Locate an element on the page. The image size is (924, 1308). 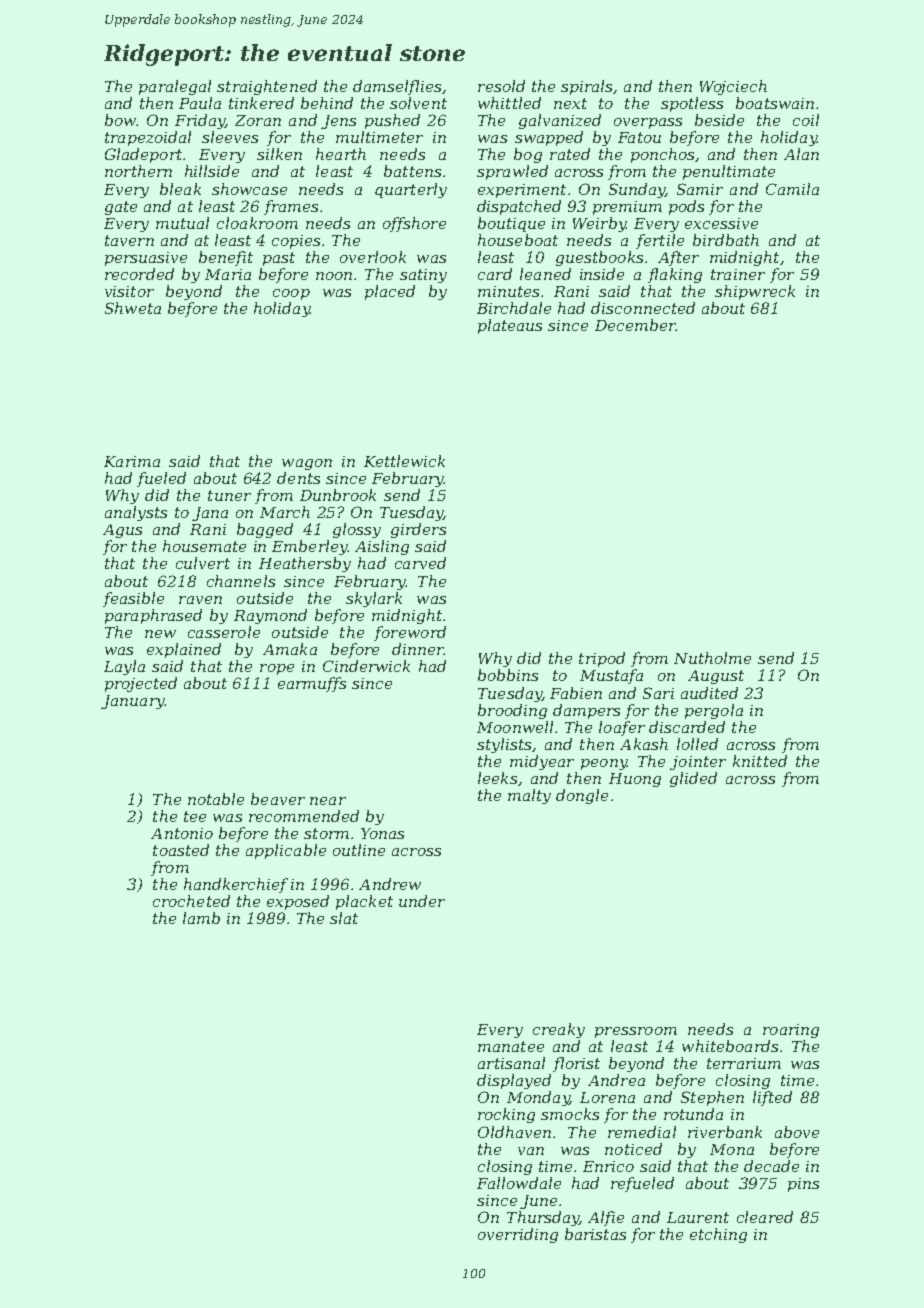
Laurent is located at coordinates (698, 1217).
